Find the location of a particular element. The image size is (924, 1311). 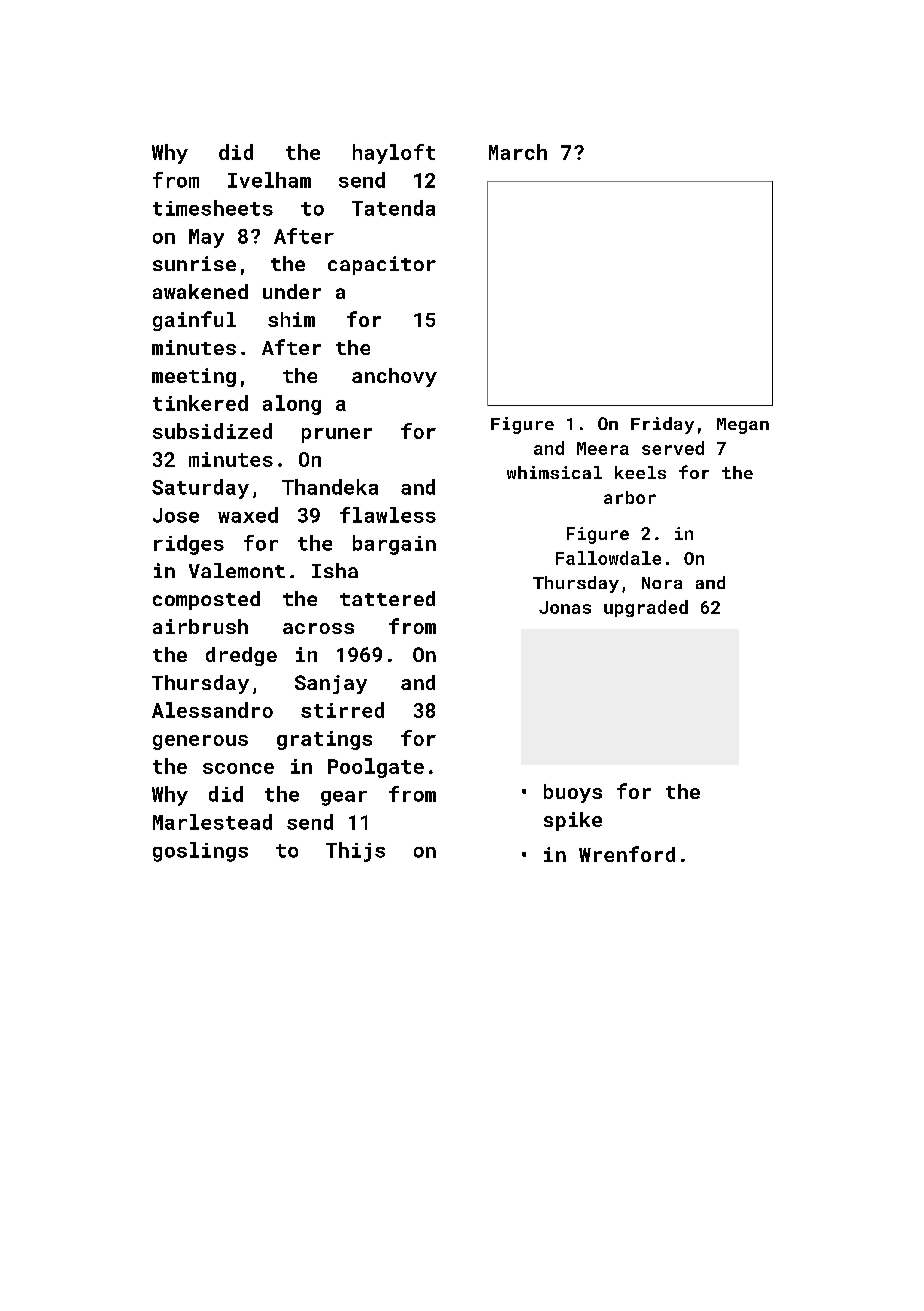

whimsical is located at coordinates (554, 472).
